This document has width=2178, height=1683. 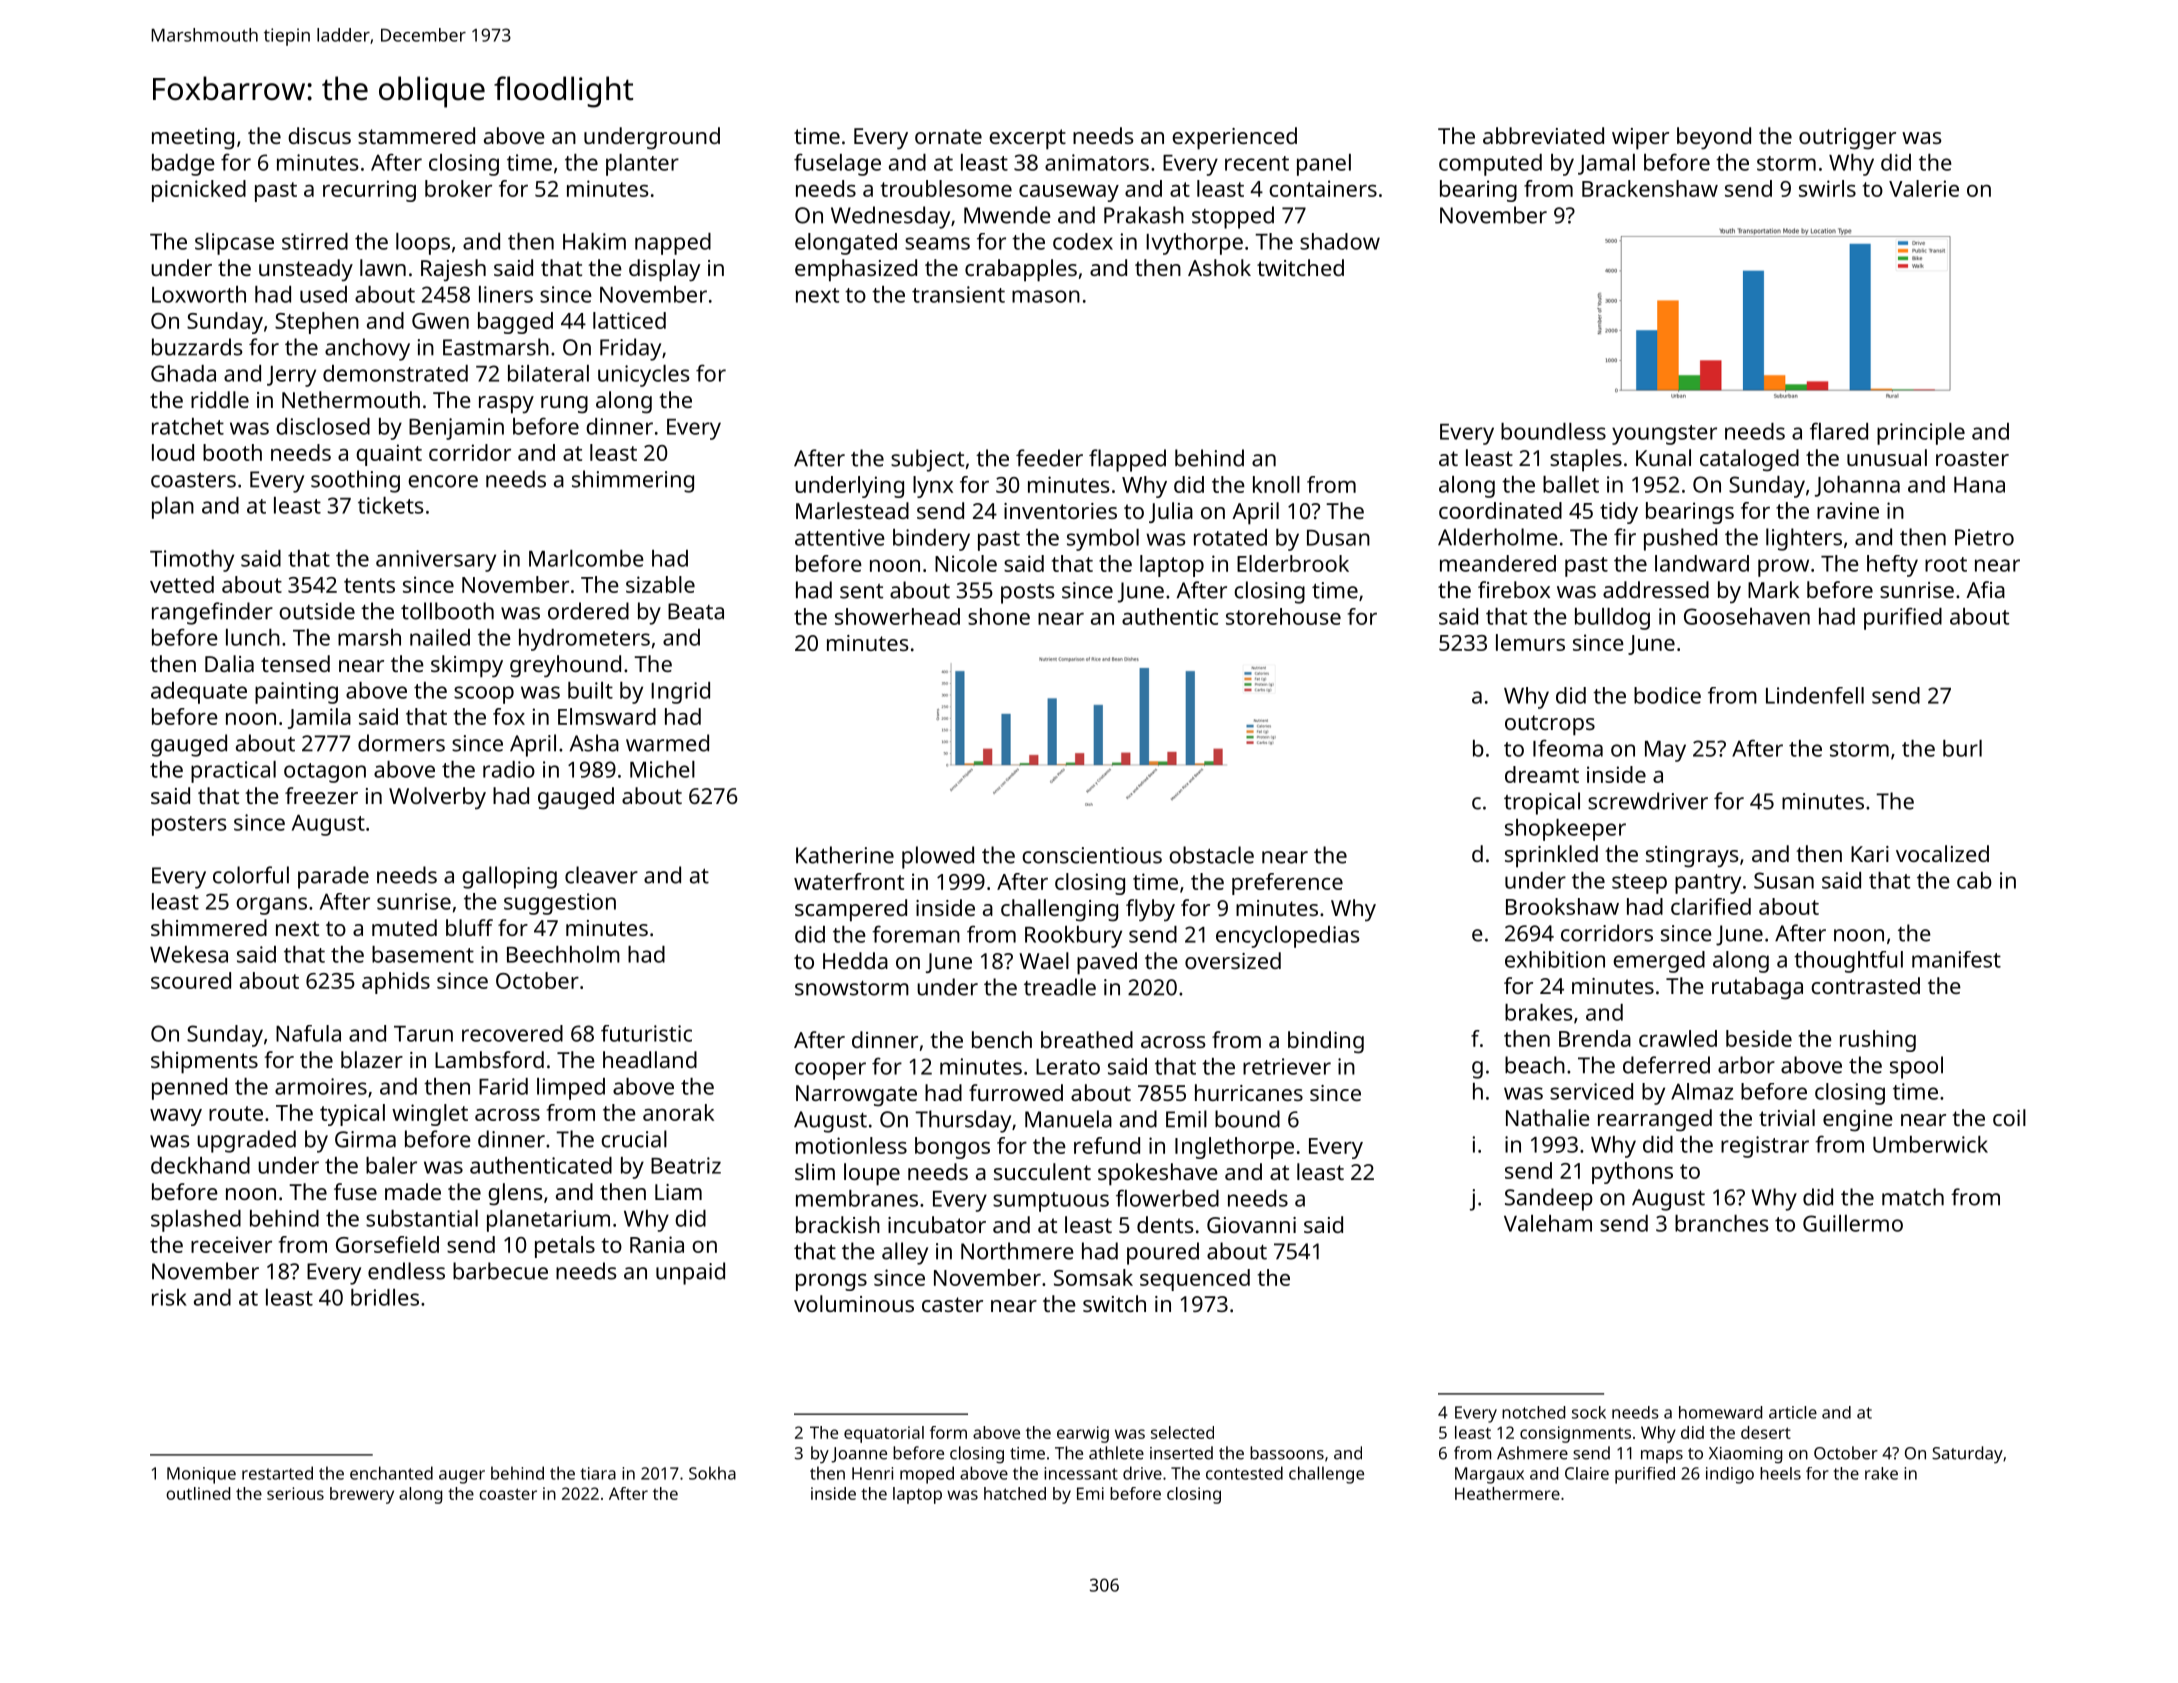 What do you see at coordinates (1870, 854) in the document?
I see `Kari` at bounding box center [1870, 854].
